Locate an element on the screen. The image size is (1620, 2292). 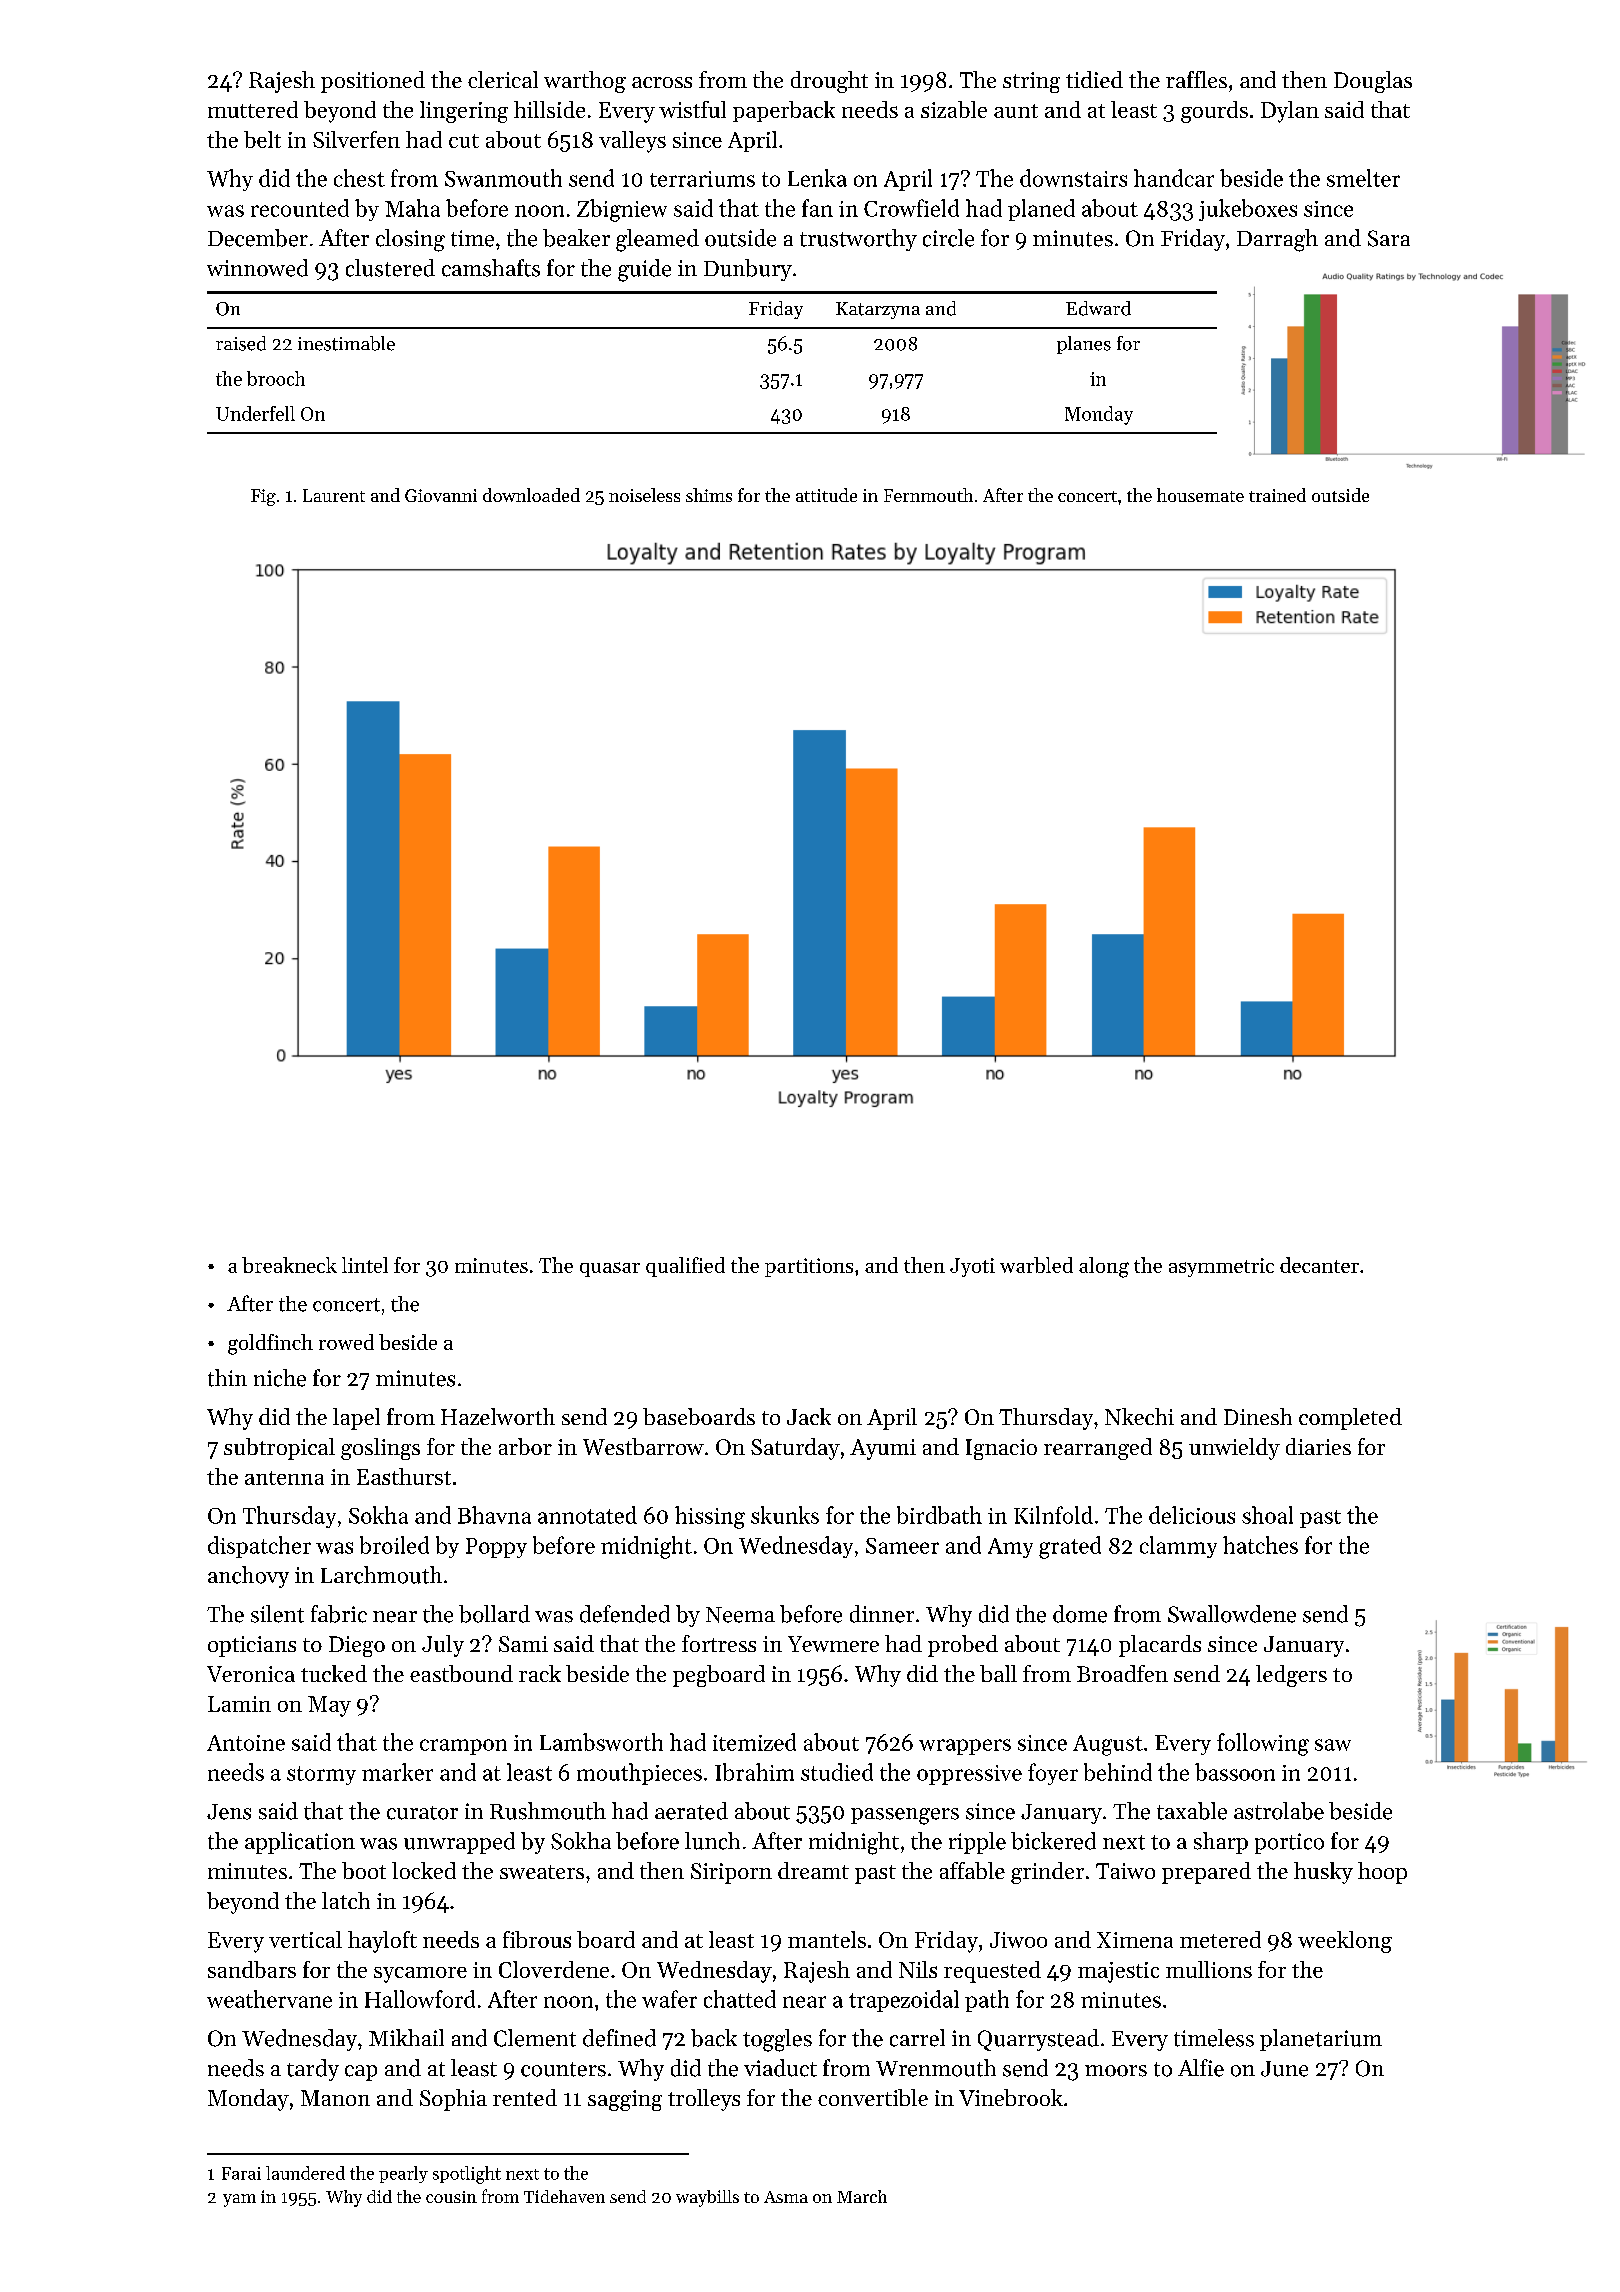
breakneck is located at coordinates (289, 1265).
